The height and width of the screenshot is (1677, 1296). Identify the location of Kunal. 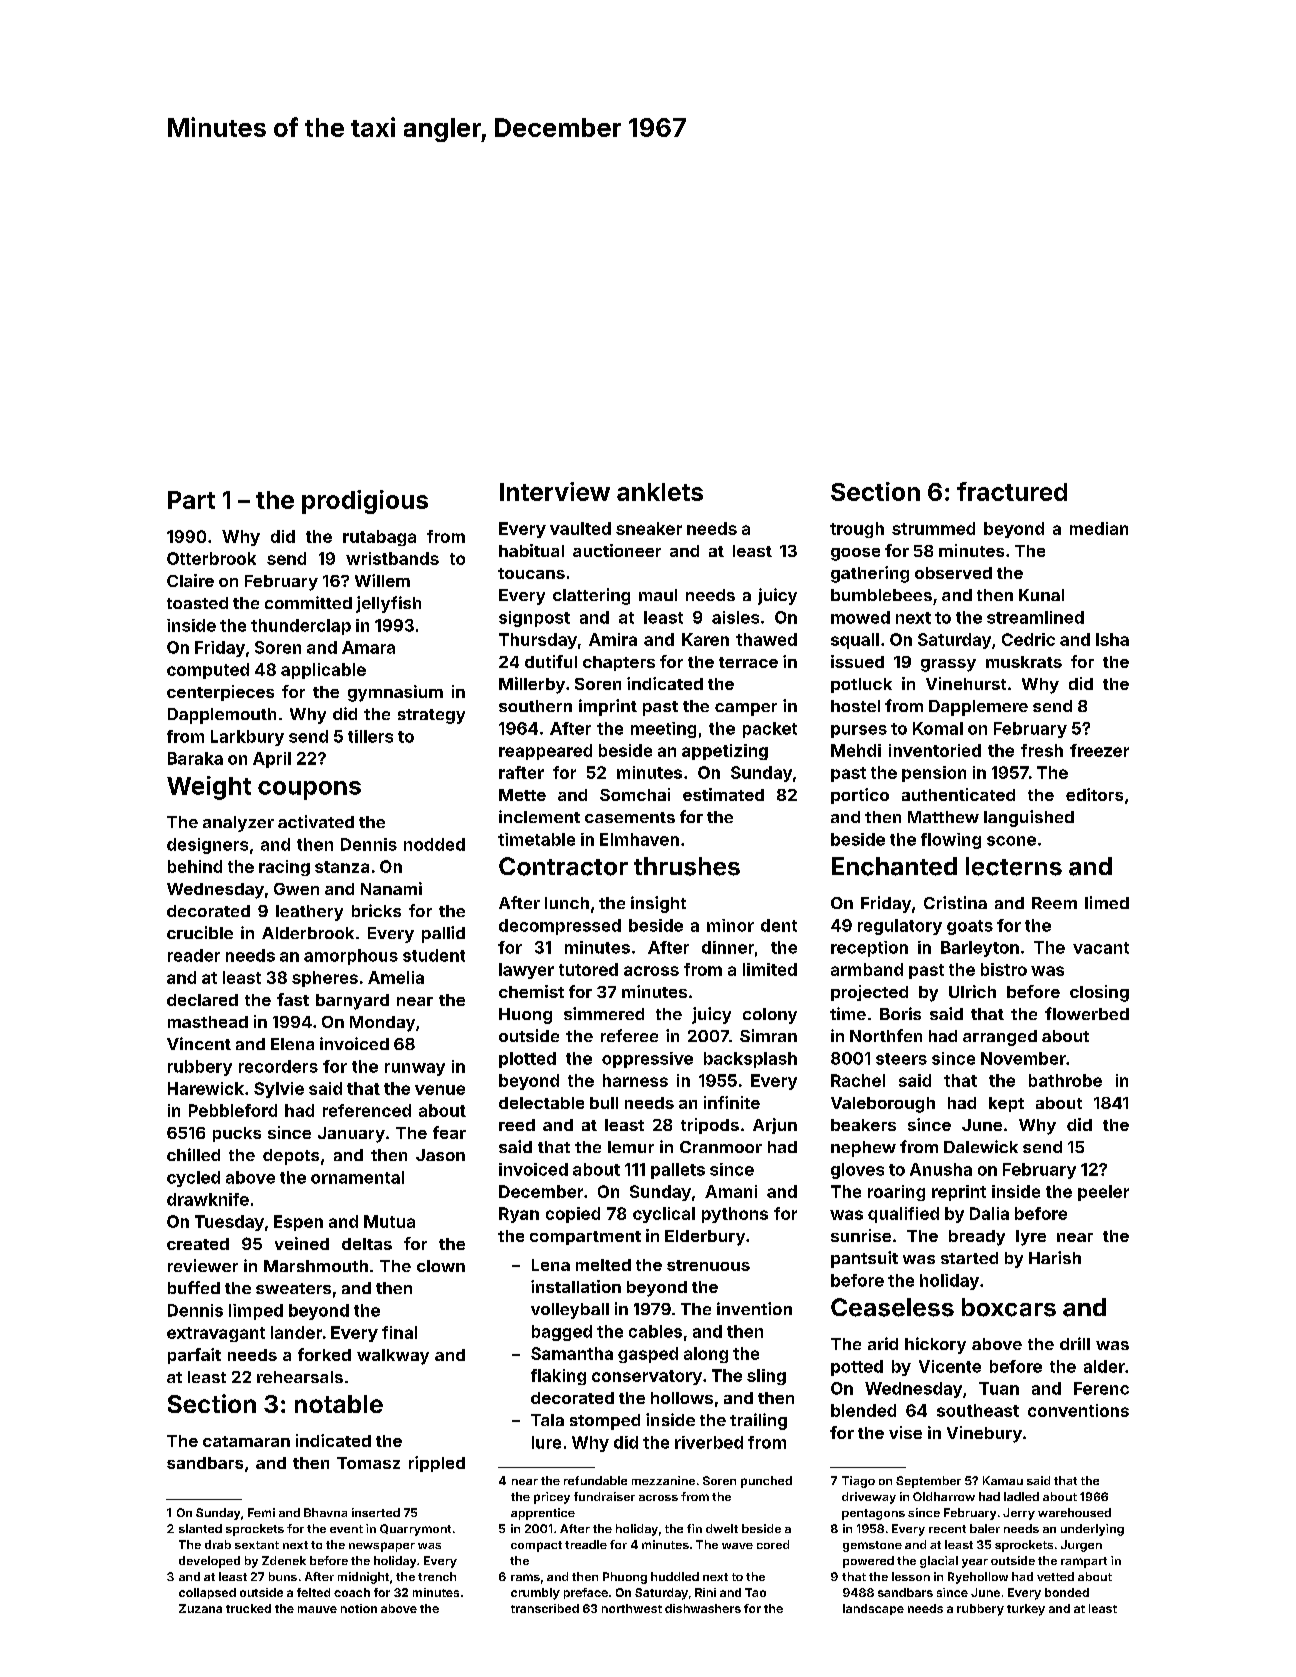
(1041, 595).
